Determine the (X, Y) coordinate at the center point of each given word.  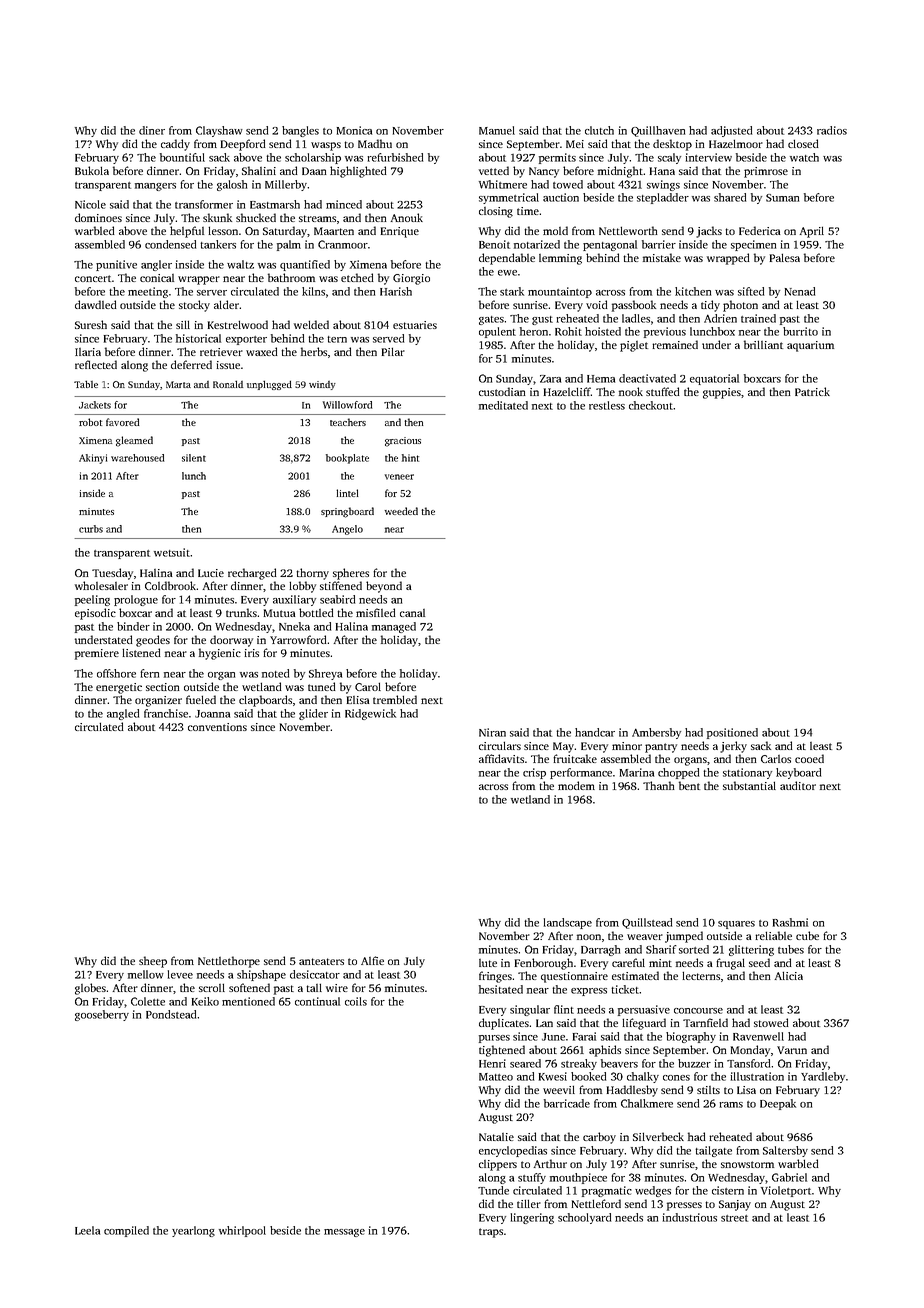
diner (152, 130)
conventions (217, 727)
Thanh (659, 785)
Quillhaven (658, 131)
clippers (498, 1165)
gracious (403, 442)
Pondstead (171, 1014)
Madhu (375, 143)
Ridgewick (370, 714)
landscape (568, 923)
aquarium (810, 346)
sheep (153, 962)
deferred (191, 364)
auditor (798, 785)
